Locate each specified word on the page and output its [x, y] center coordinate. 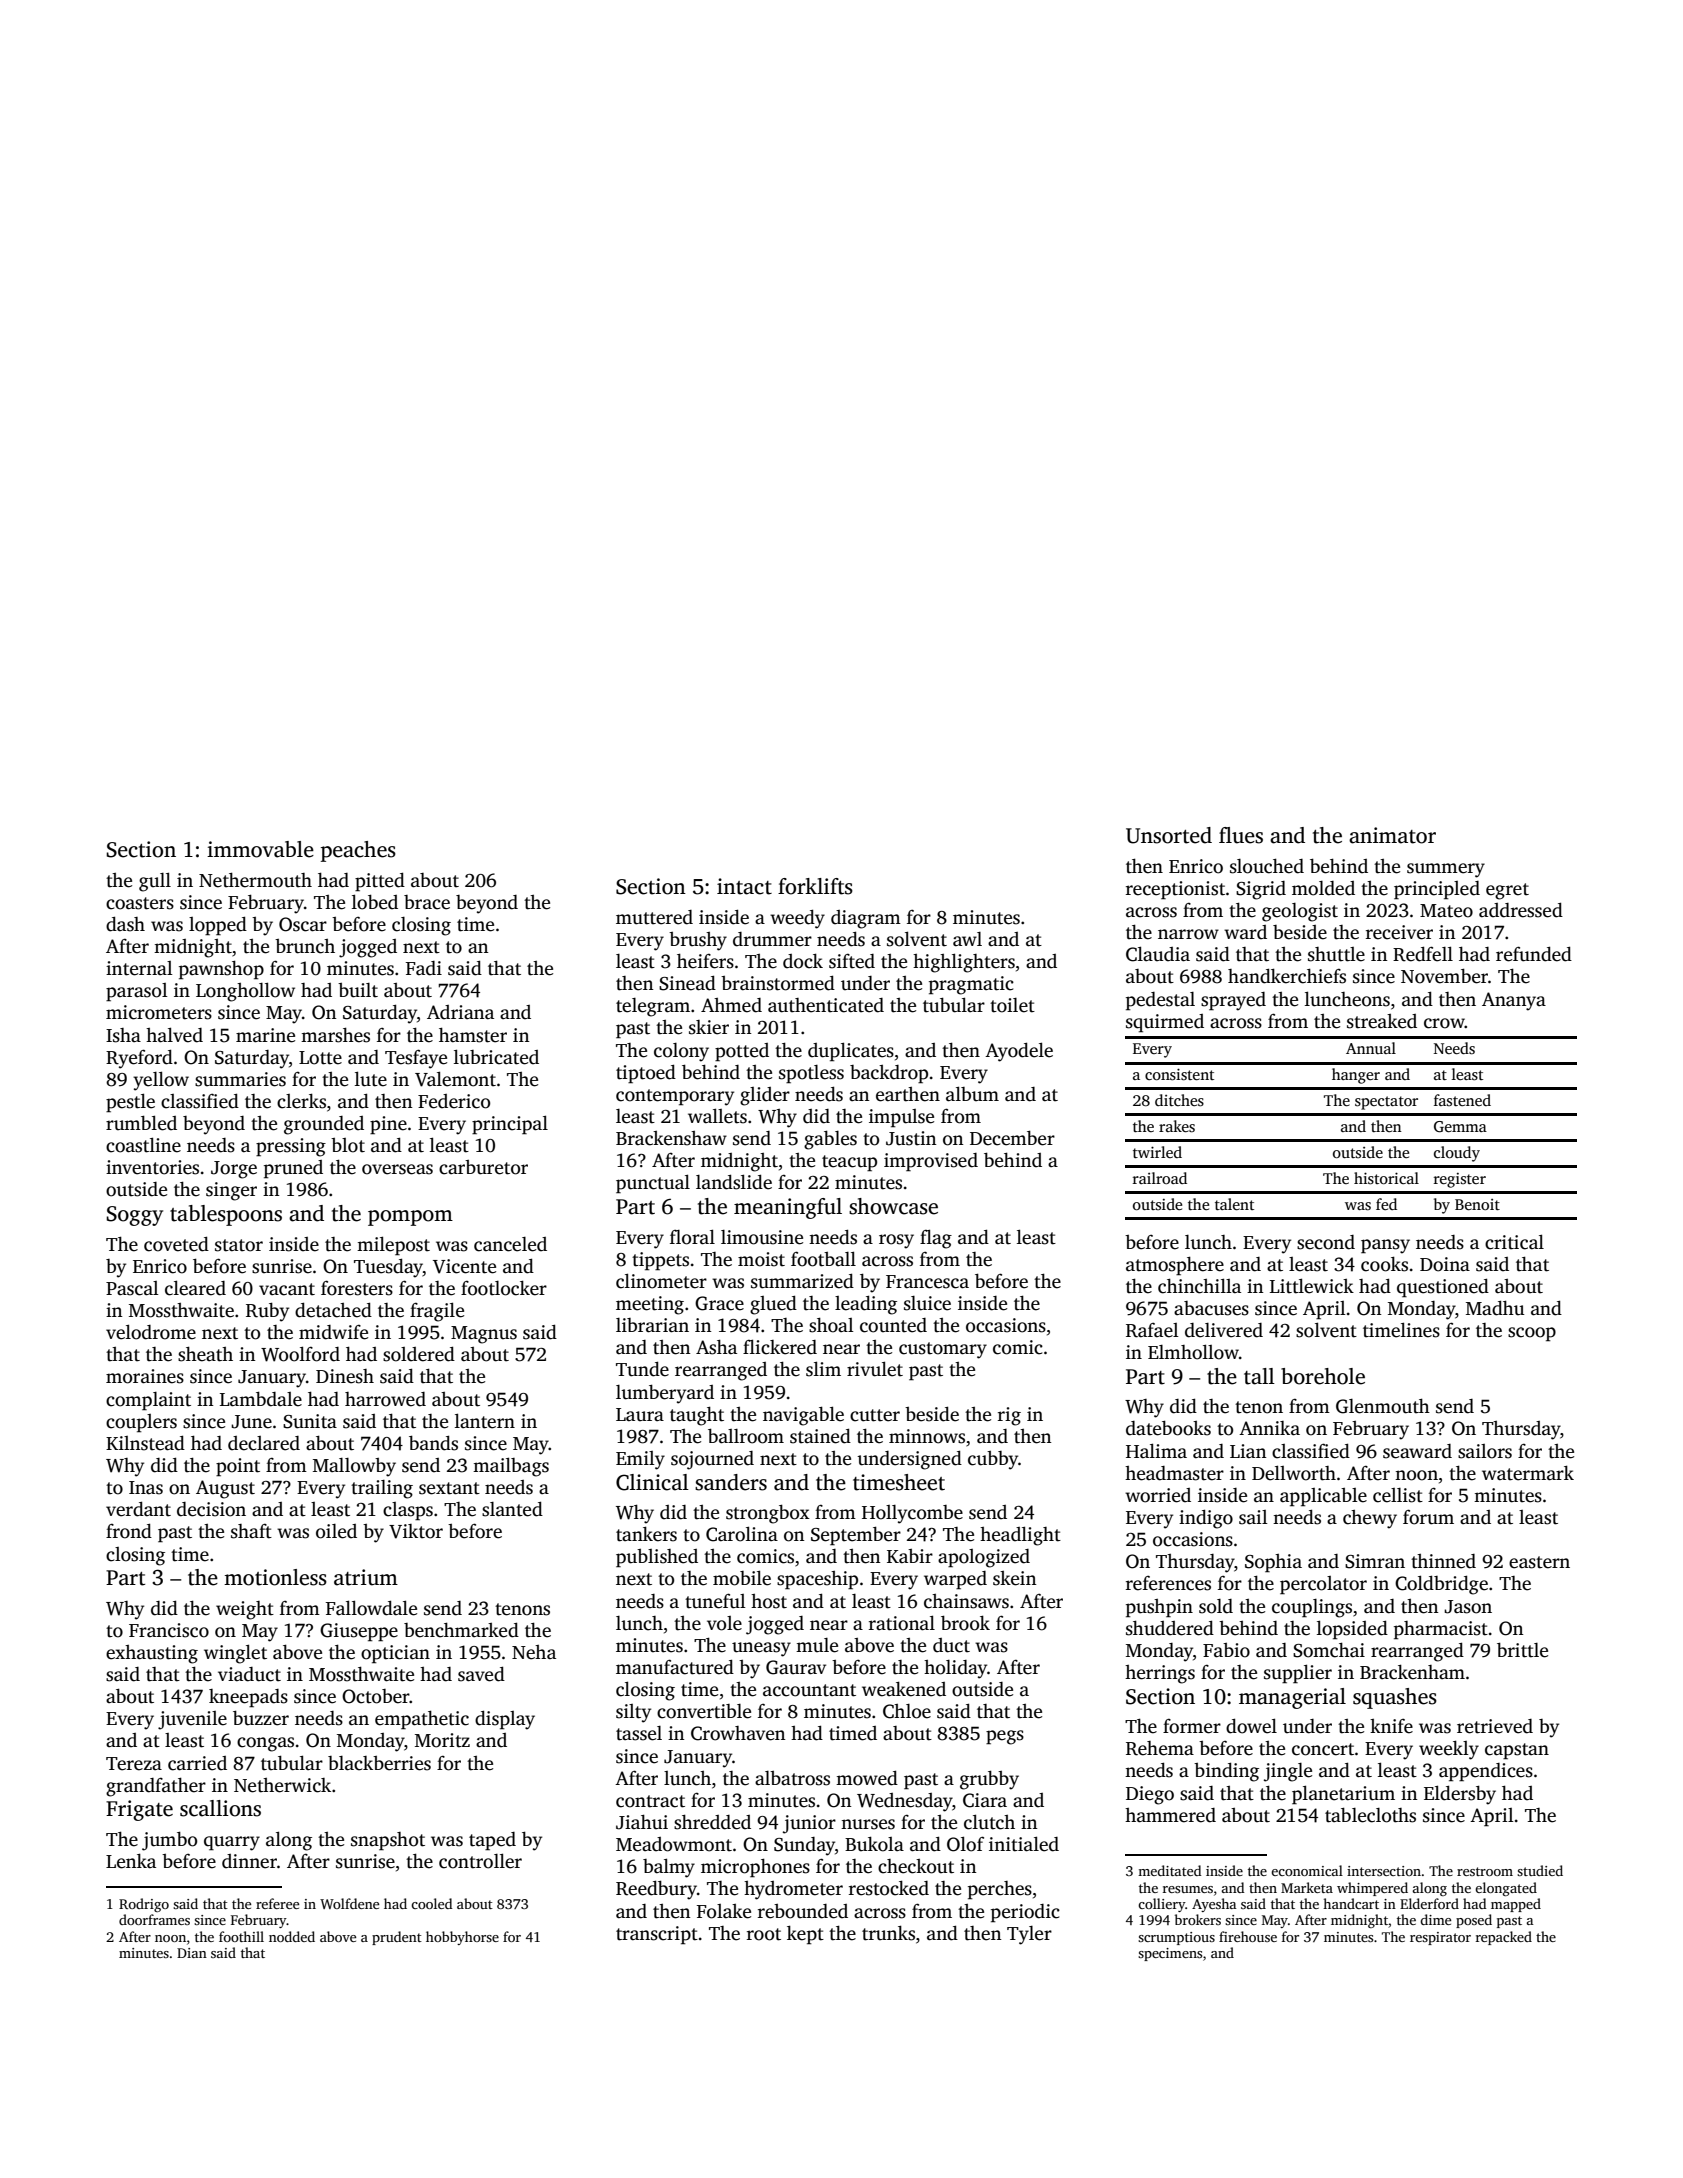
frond [129, 1531]
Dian [192, 1953]
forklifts [815, 886]
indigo [1206, 1519]
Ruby [267, 1312]
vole [724, 1623]
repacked [1504, 1938]
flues [1241, 835]
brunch [305, 946]
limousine [762, 1237]
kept [805, 1935]
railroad [1160, 1178]
